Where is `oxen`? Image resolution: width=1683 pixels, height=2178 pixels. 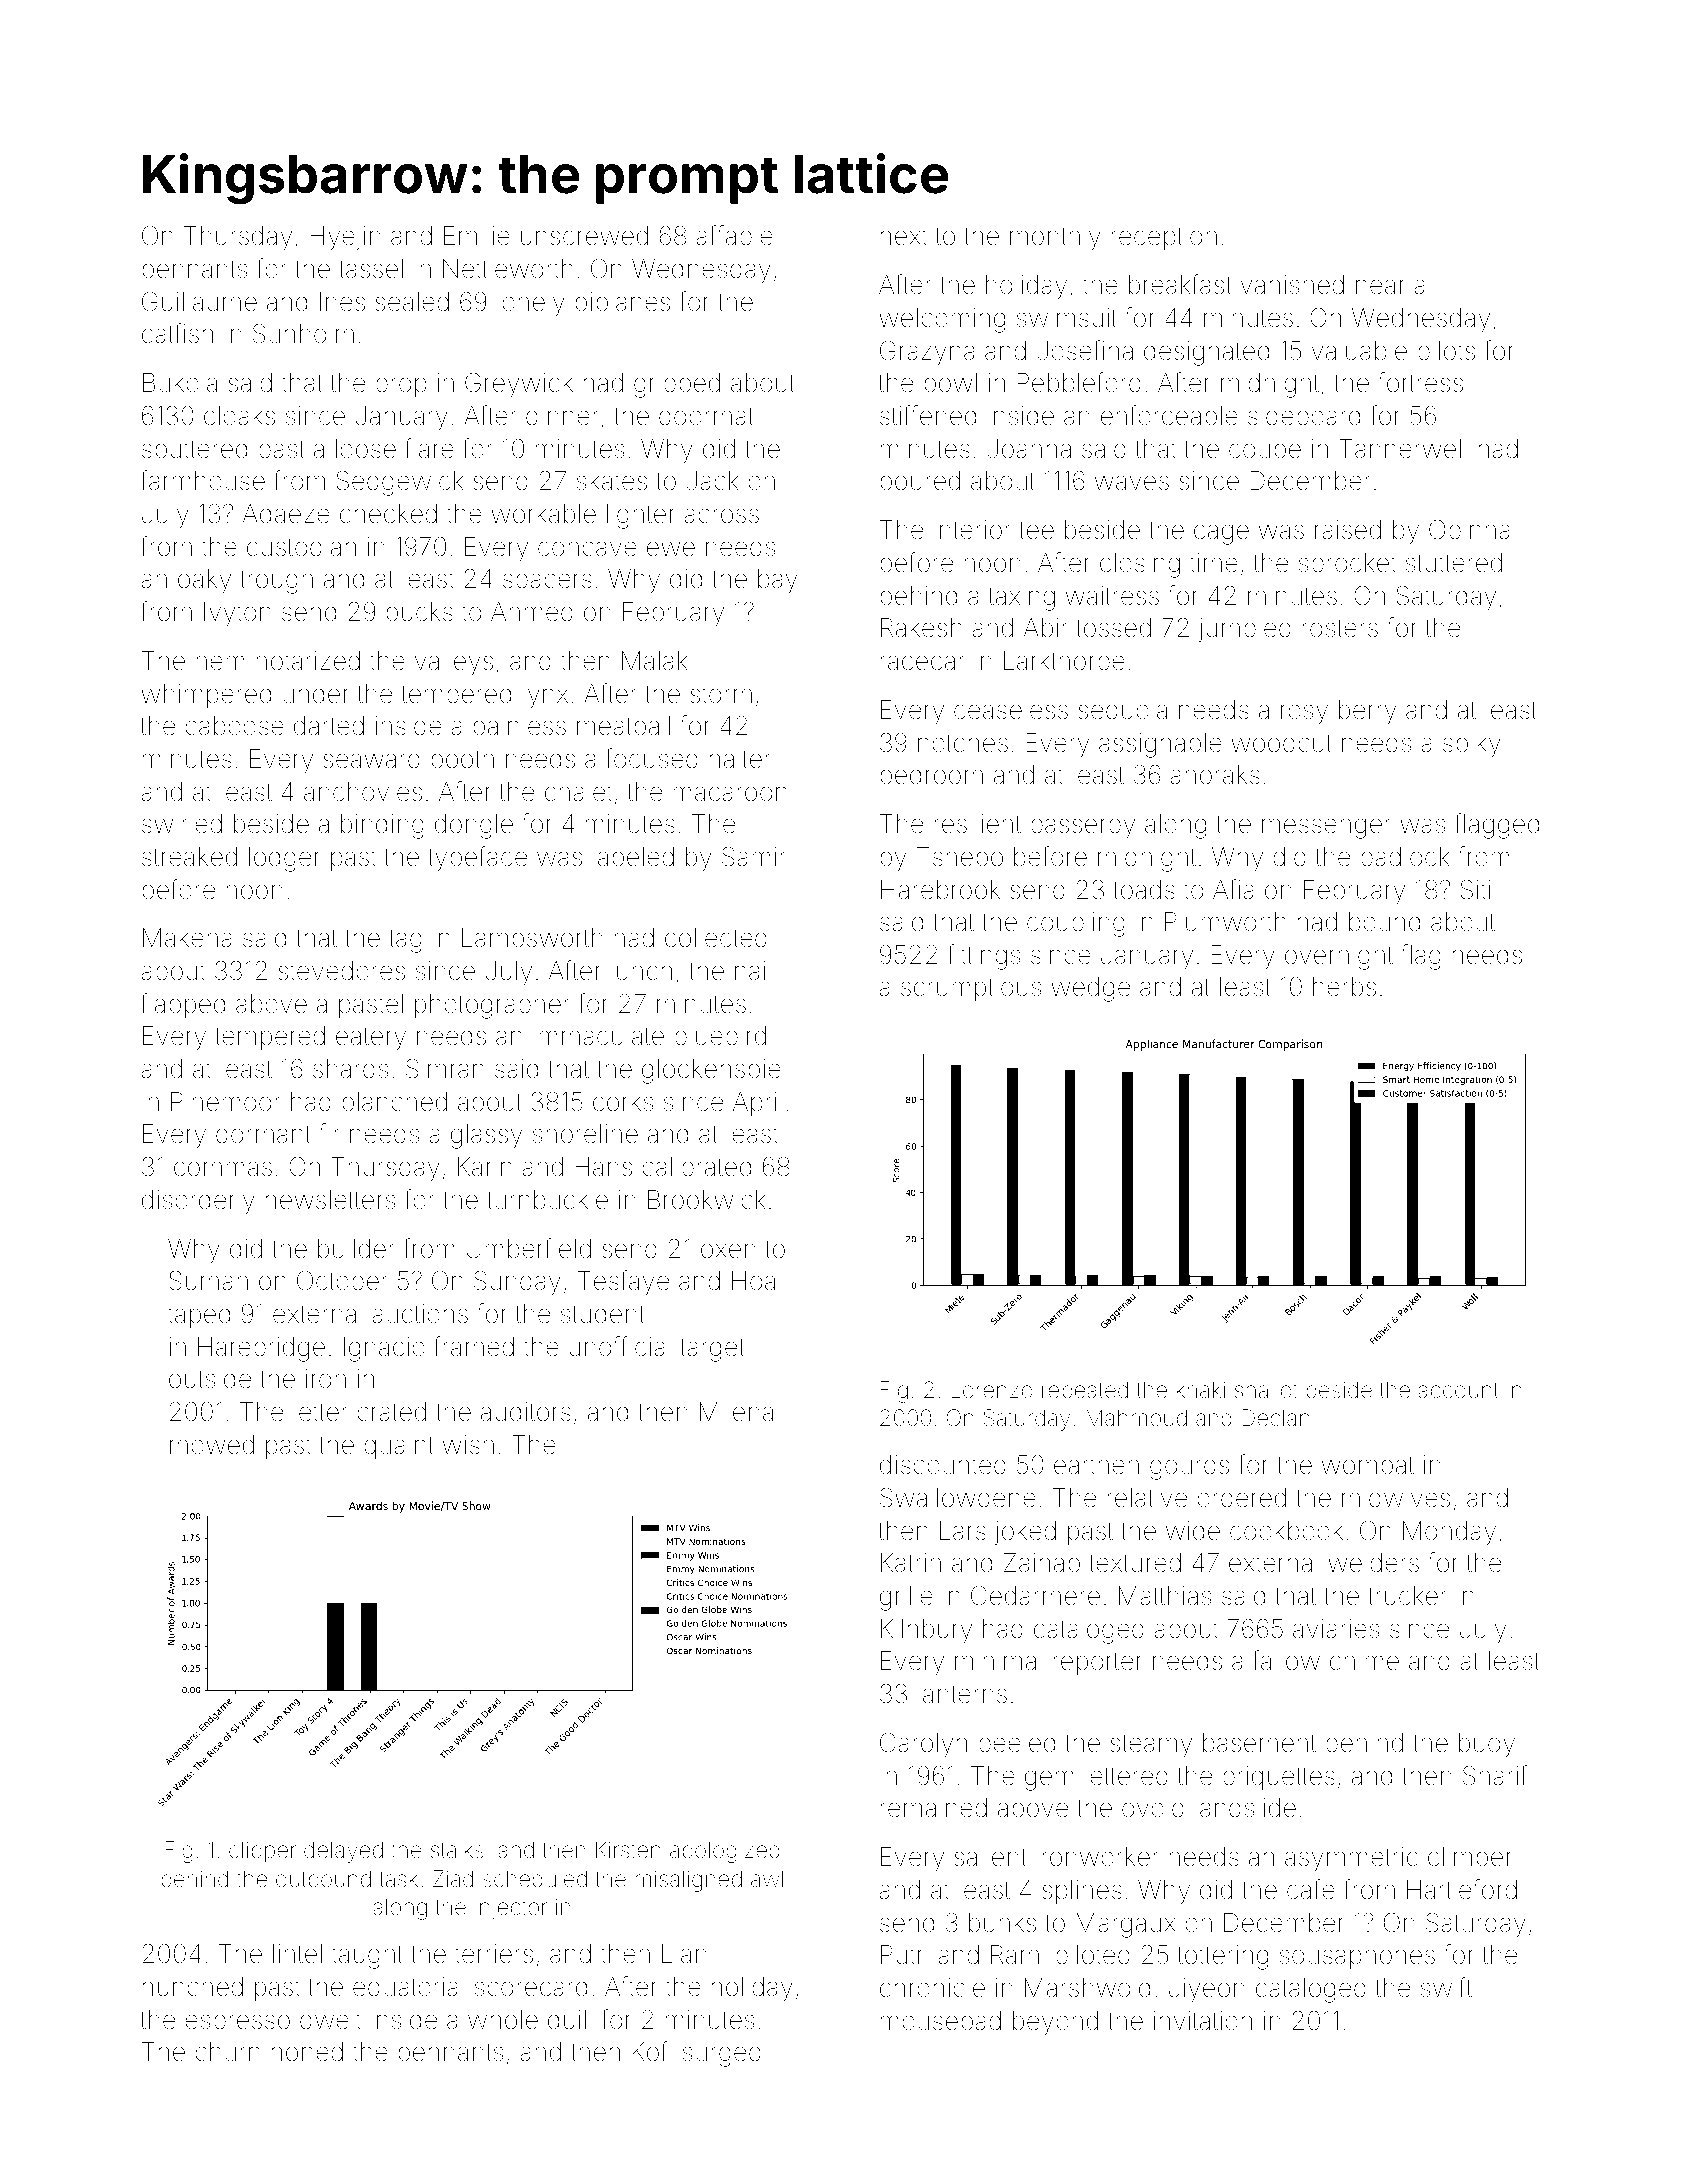
oxen is located at coordinates (728, 1251).
